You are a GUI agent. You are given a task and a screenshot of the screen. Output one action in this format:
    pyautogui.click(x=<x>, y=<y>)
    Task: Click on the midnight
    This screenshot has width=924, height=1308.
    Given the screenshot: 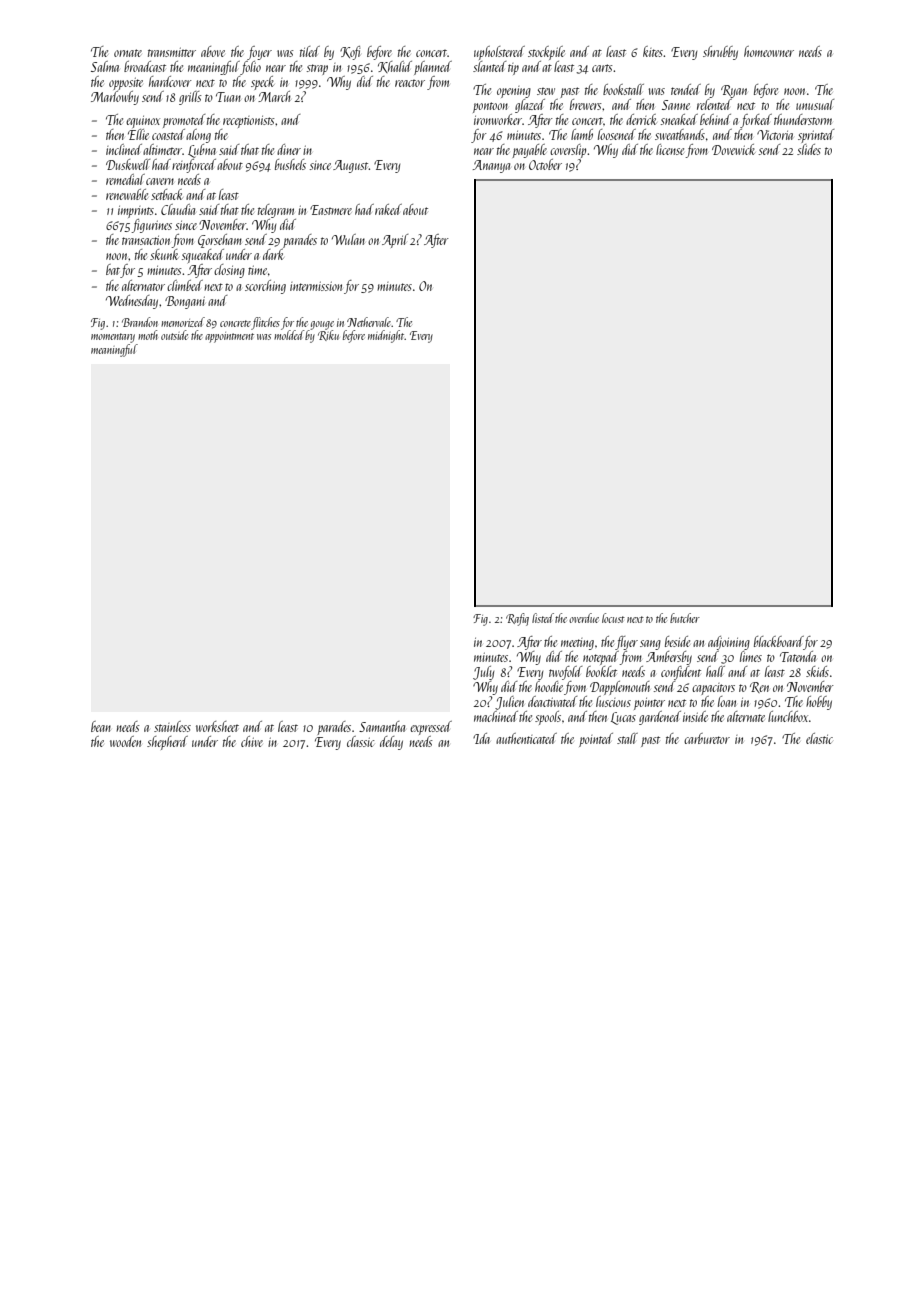 What is the action you would take?
    pyautogui.click(x=386, y=336)
